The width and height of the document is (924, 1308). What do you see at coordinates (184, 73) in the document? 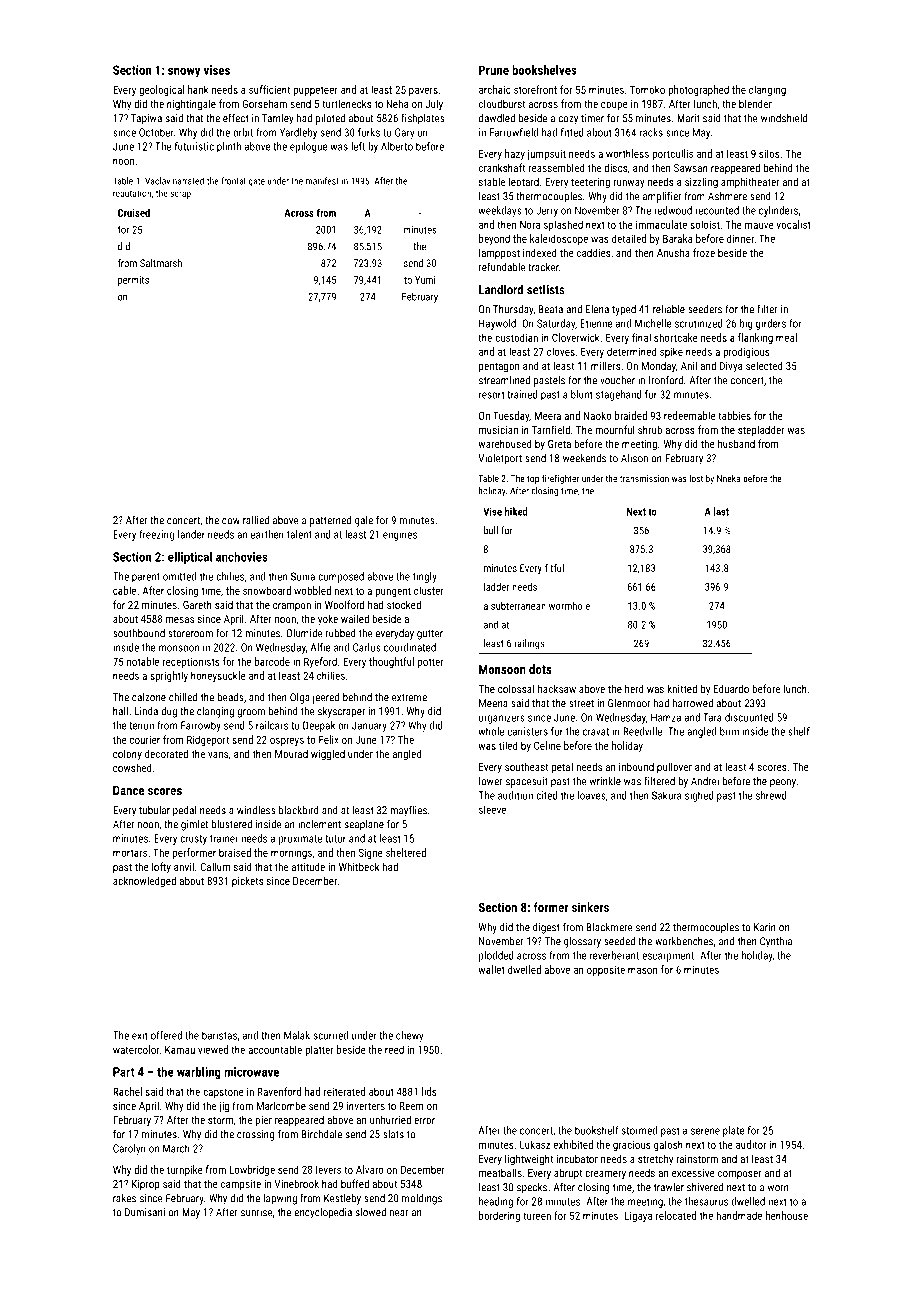
I see `snowy` at bounding box center [184, 73].
